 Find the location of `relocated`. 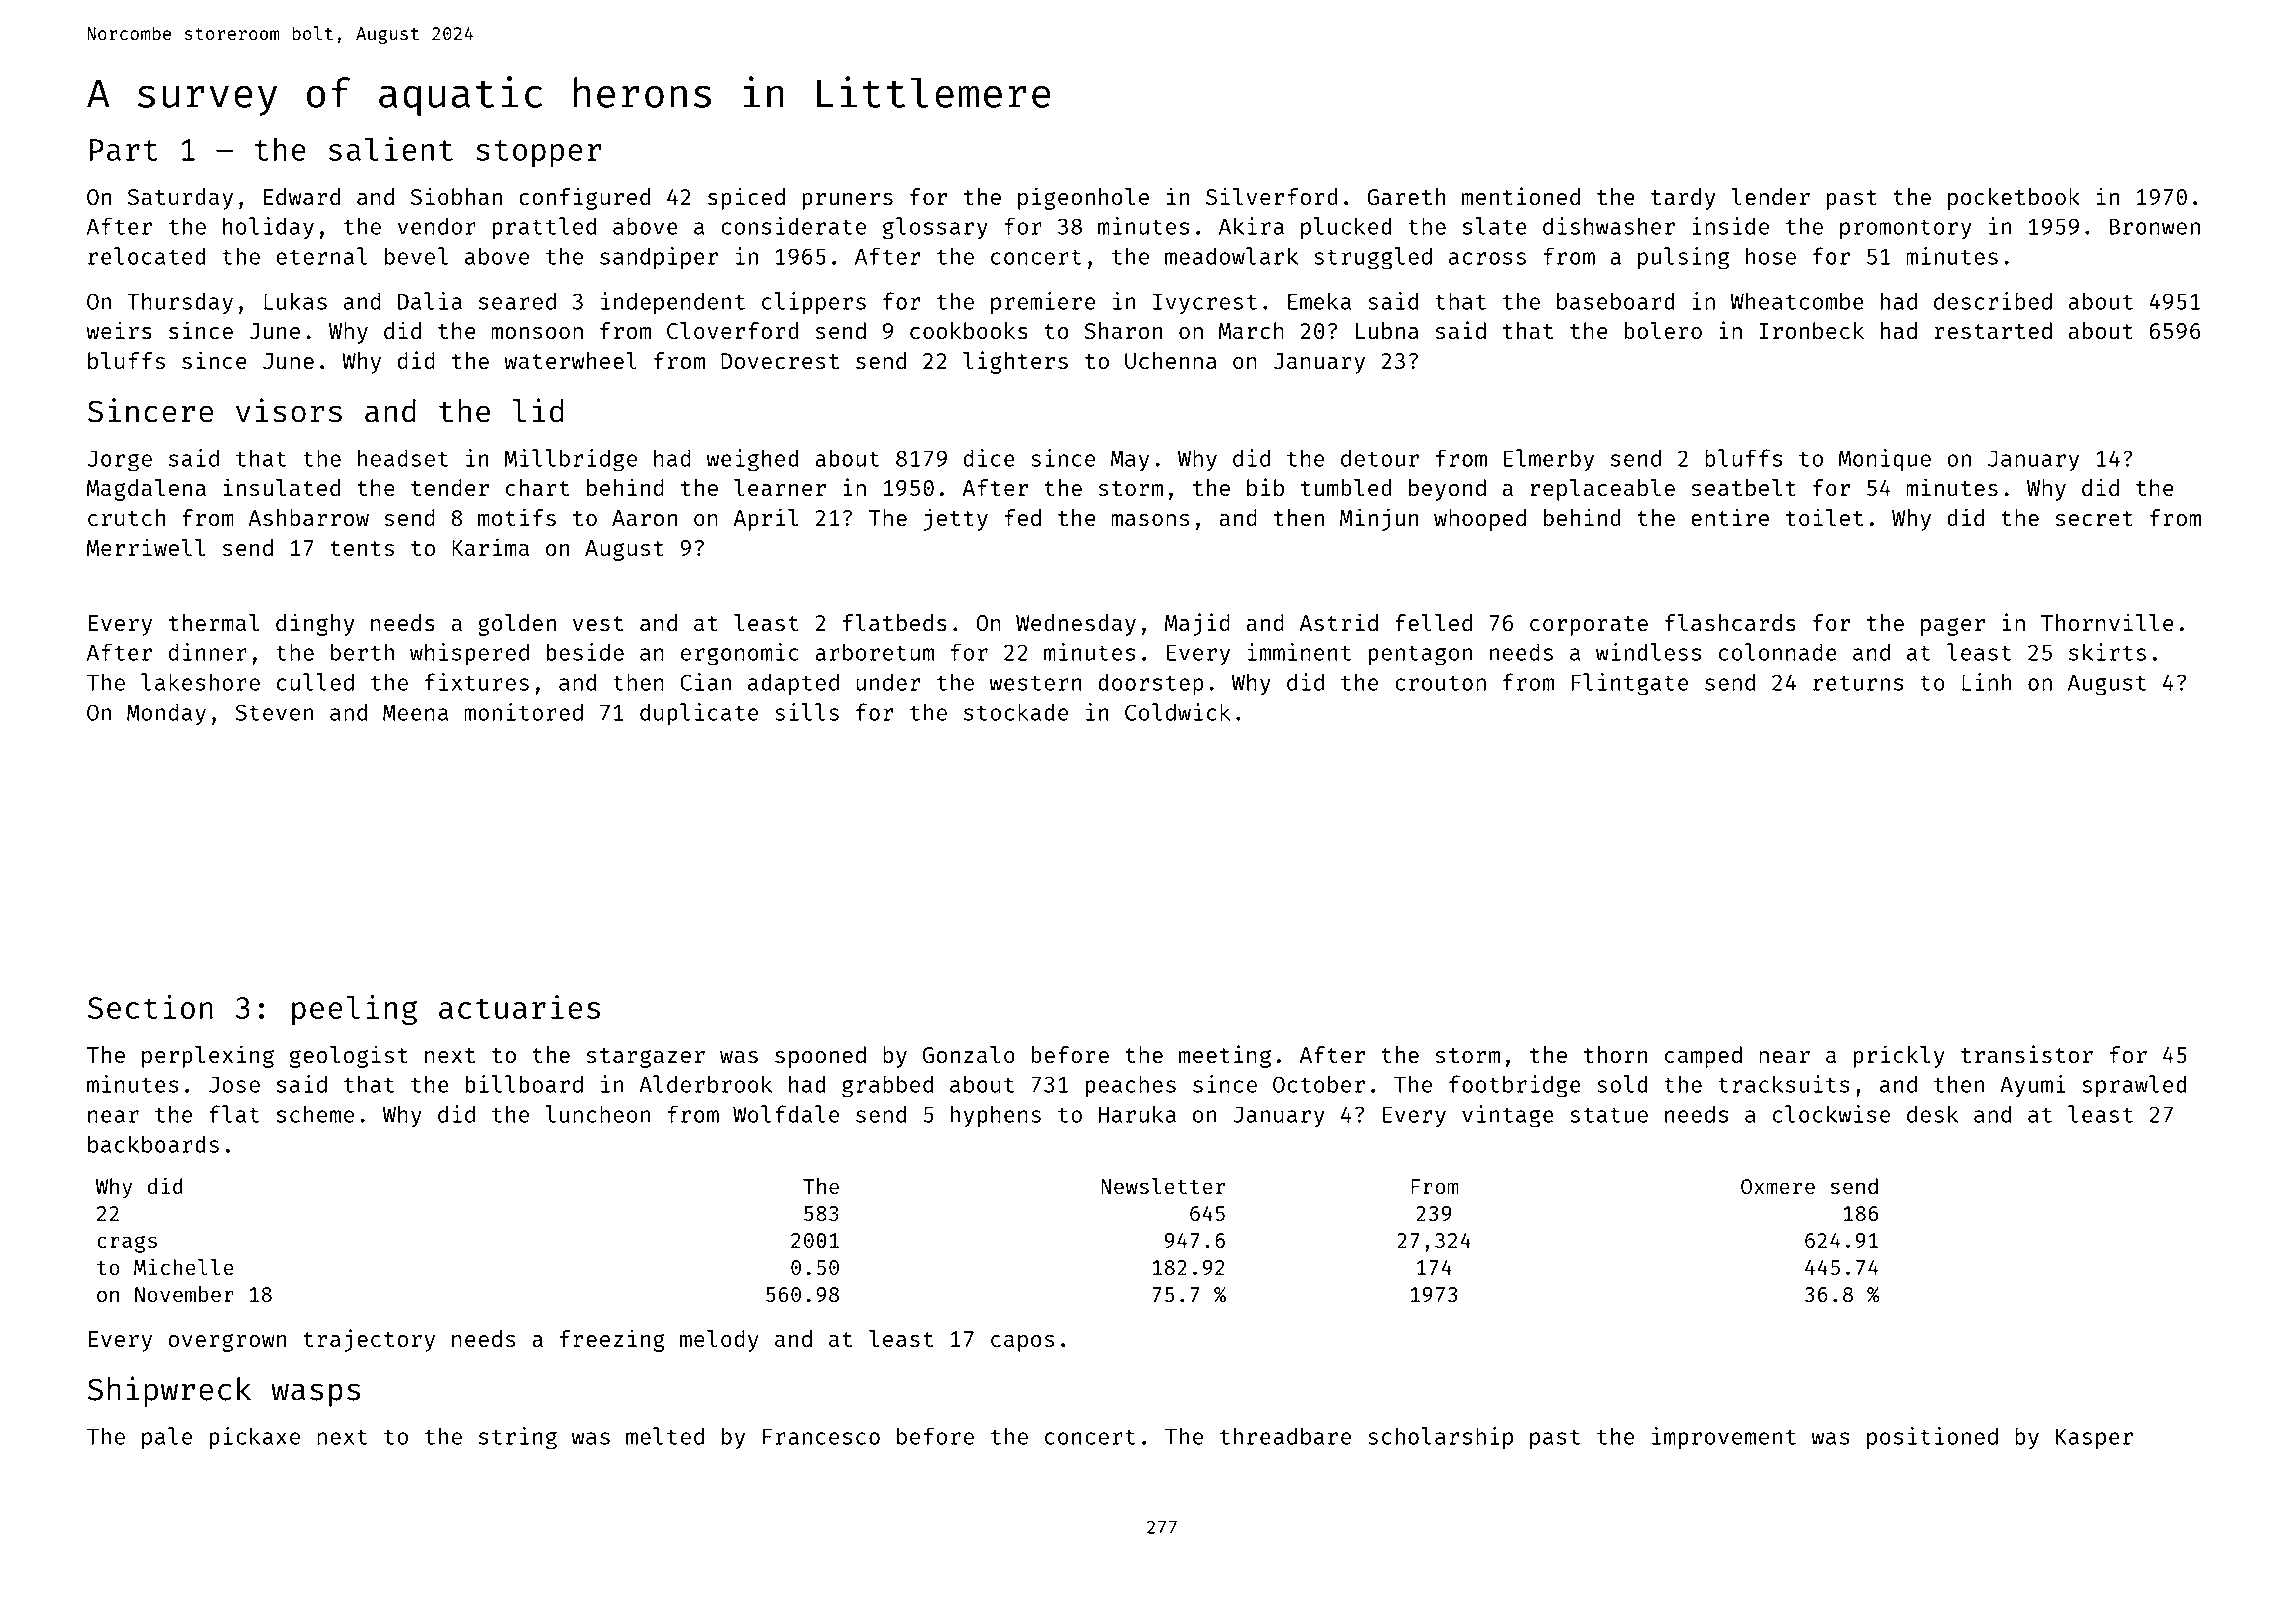

relocated is located at coordinates (147, 256).
